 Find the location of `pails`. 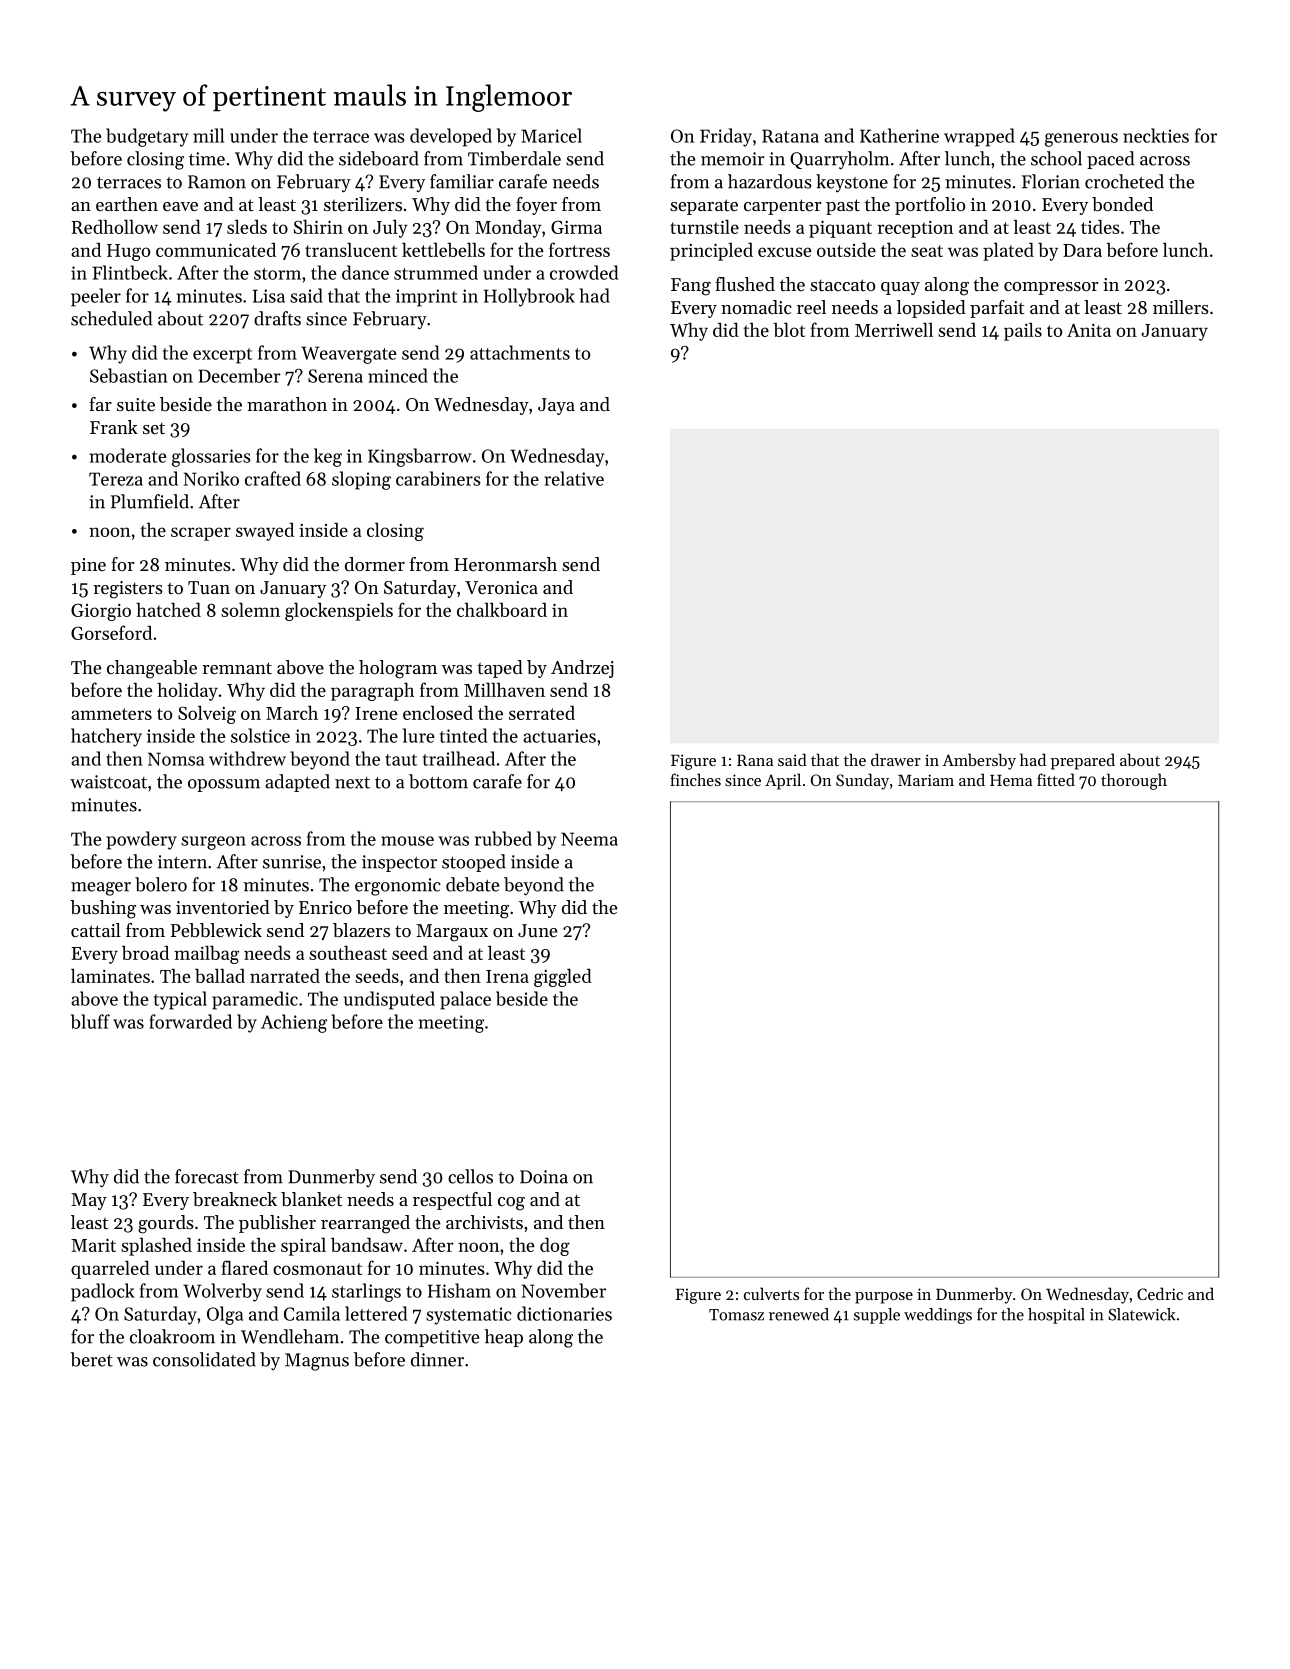

pails is located at coordinates (1023, 331).
